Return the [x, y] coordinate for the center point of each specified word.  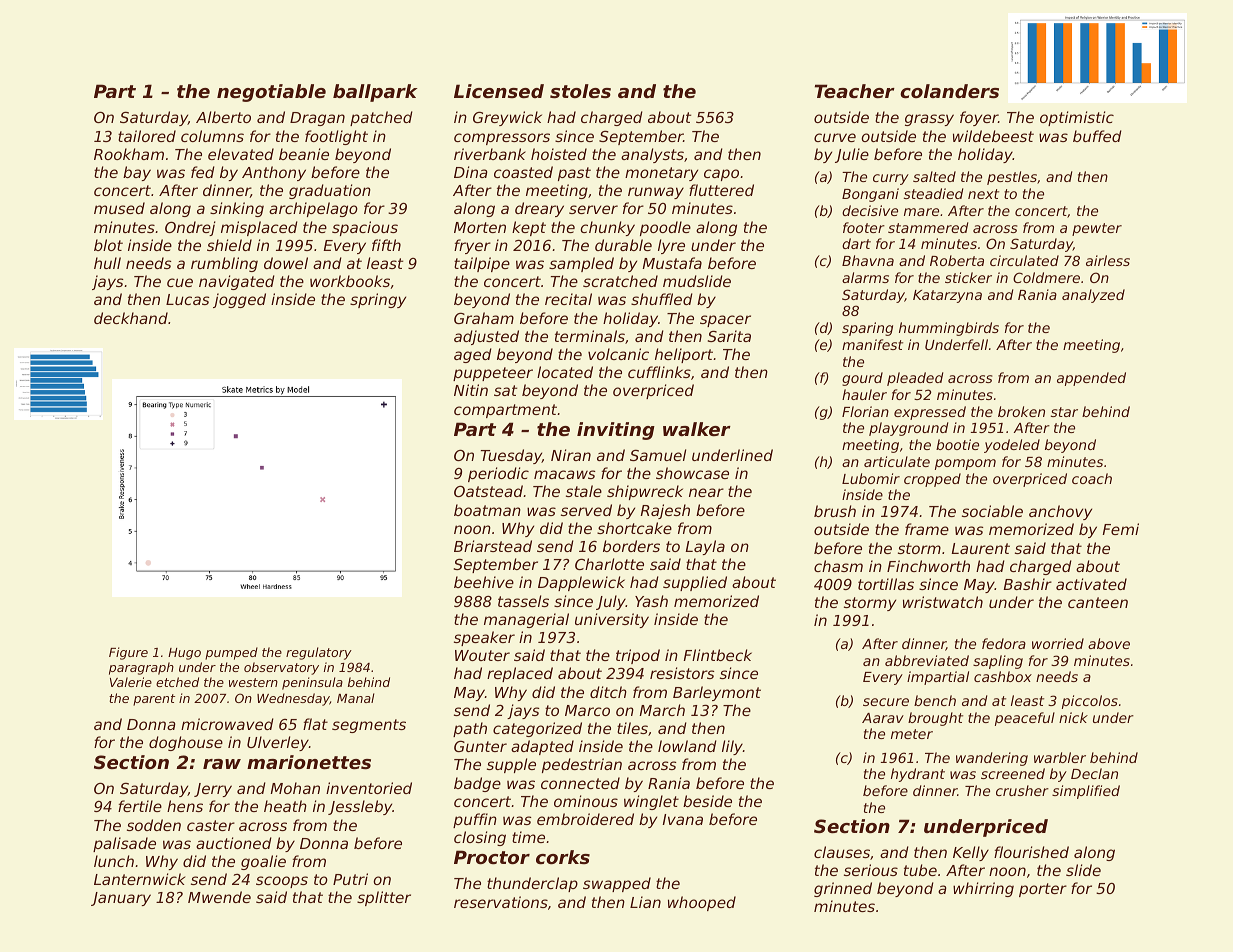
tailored [147, 136]
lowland [687, 746]
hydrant [918, 775]
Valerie [131, 682]
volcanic [618, 354]
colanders [949, 91]
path [470, 729]
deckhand [131, 318]
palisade [124, 844]
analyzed [1093, 296]
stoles [580, 91]
